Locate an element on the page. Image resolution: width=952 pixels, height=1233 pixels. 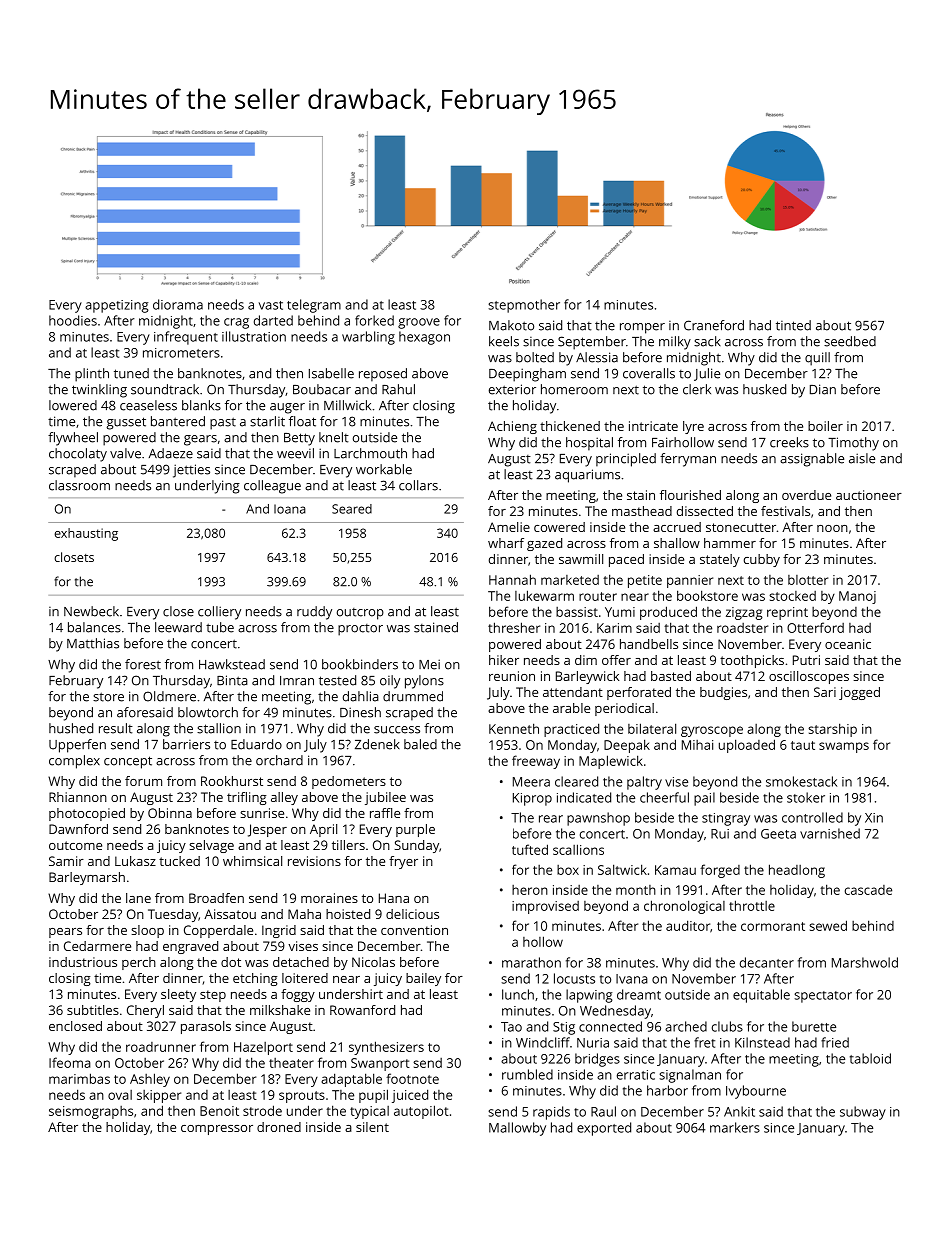
Julie is located at coordinates (707, 374).
